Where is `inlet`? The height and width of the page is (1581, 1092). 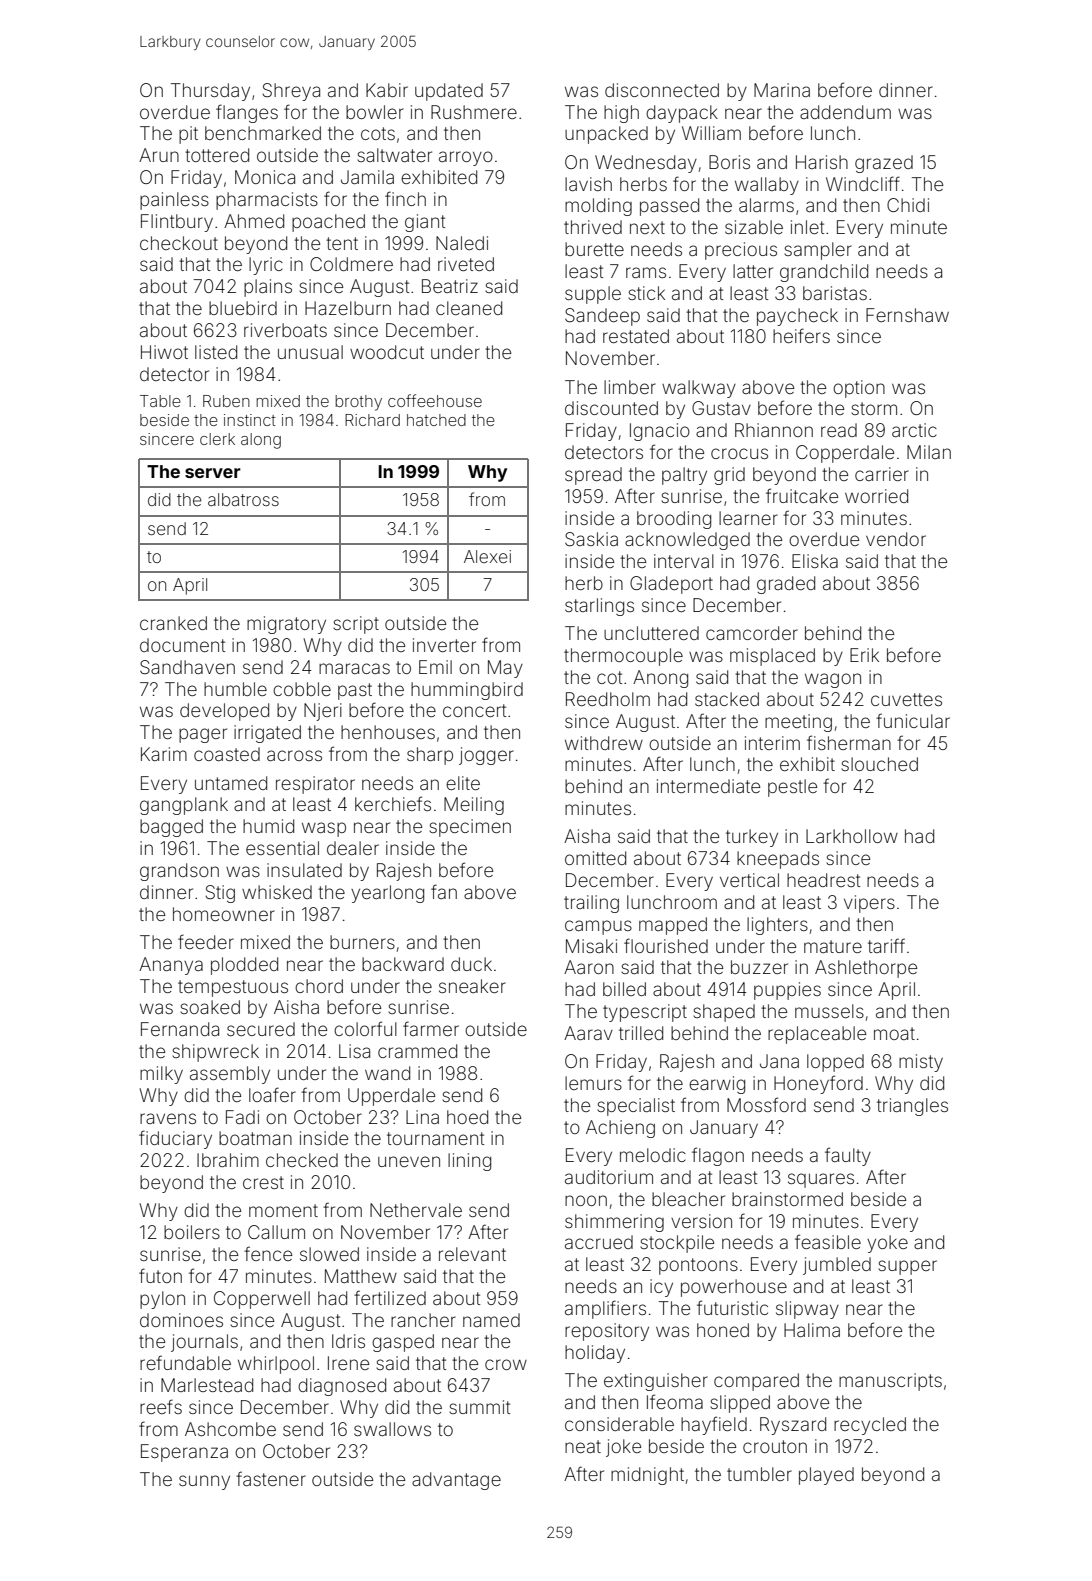
inlet is located at coordinates (808, 227).
